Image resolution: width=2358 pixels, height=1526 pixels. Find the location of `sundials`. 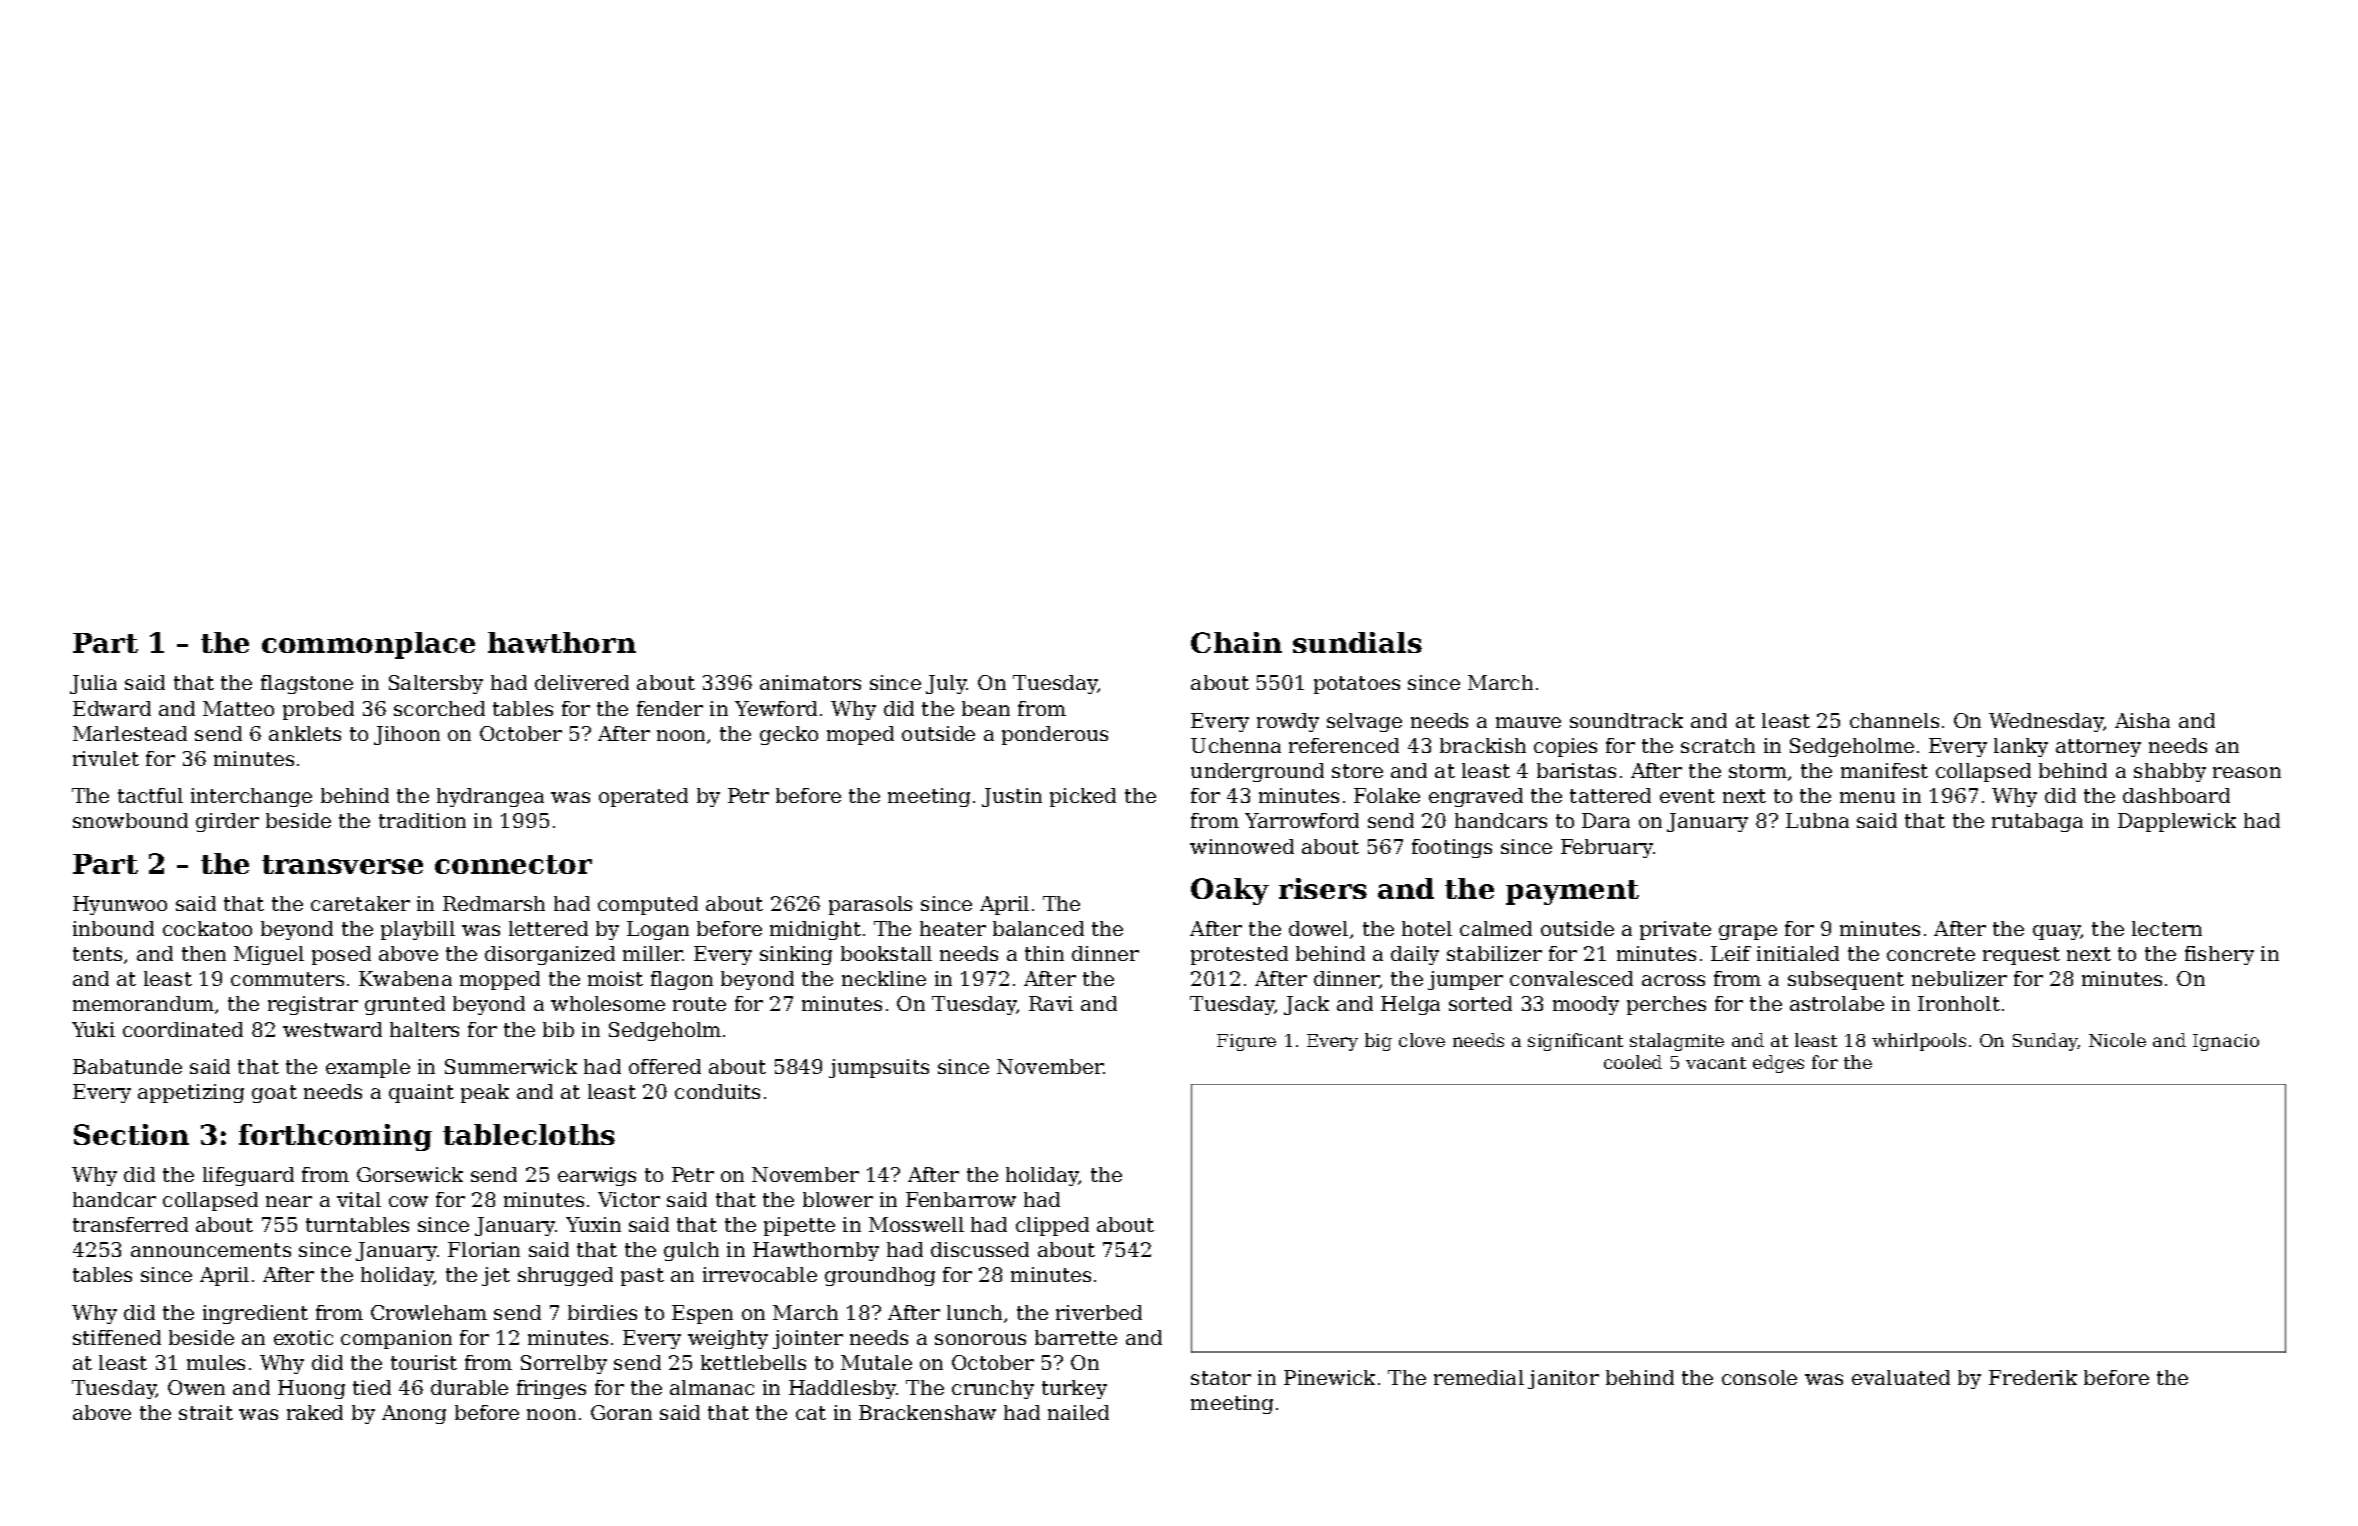

sundials is located at coordinates (1357, 642).
